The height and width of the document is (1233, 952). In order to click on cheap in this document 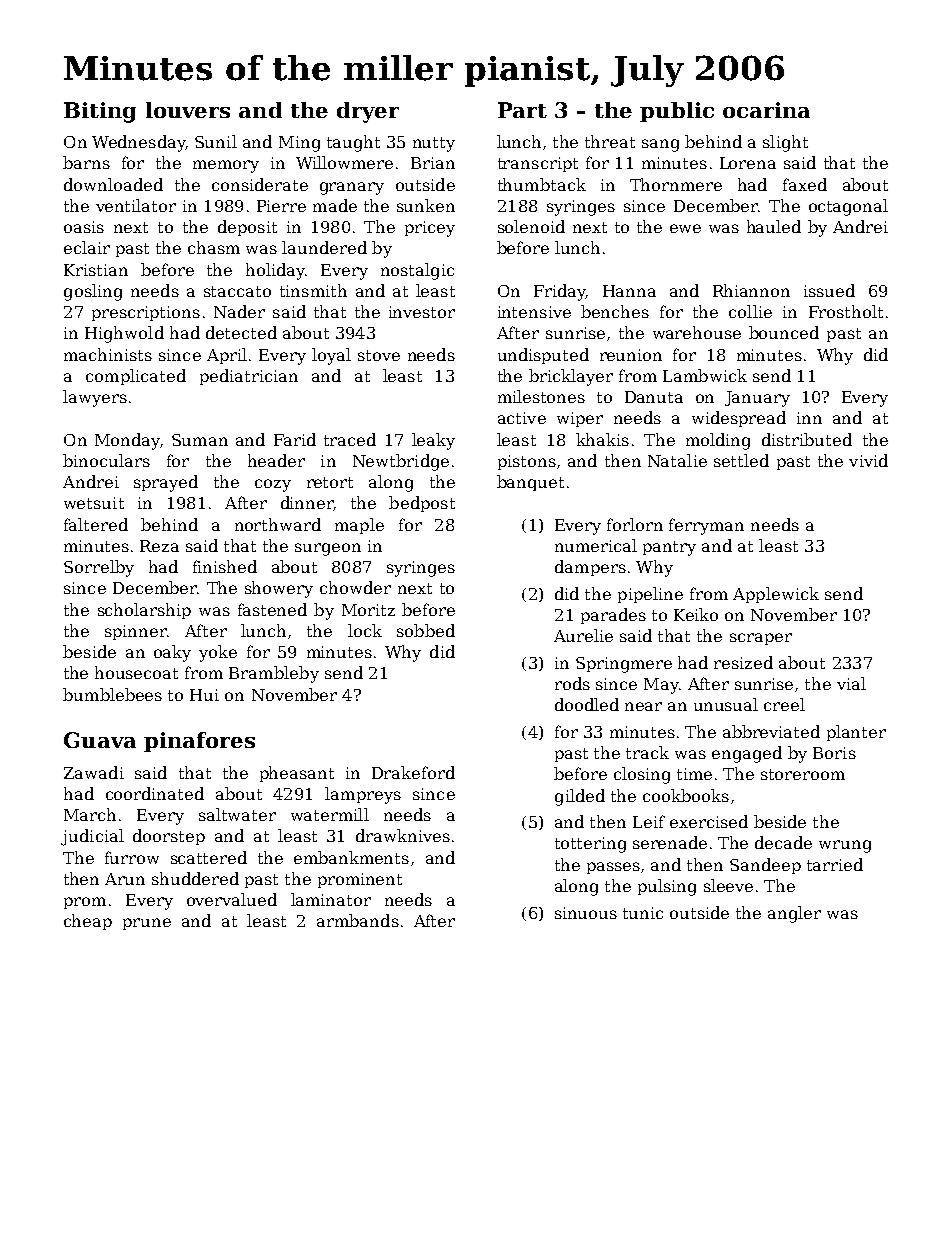, I will do `click(88, 922)`.
